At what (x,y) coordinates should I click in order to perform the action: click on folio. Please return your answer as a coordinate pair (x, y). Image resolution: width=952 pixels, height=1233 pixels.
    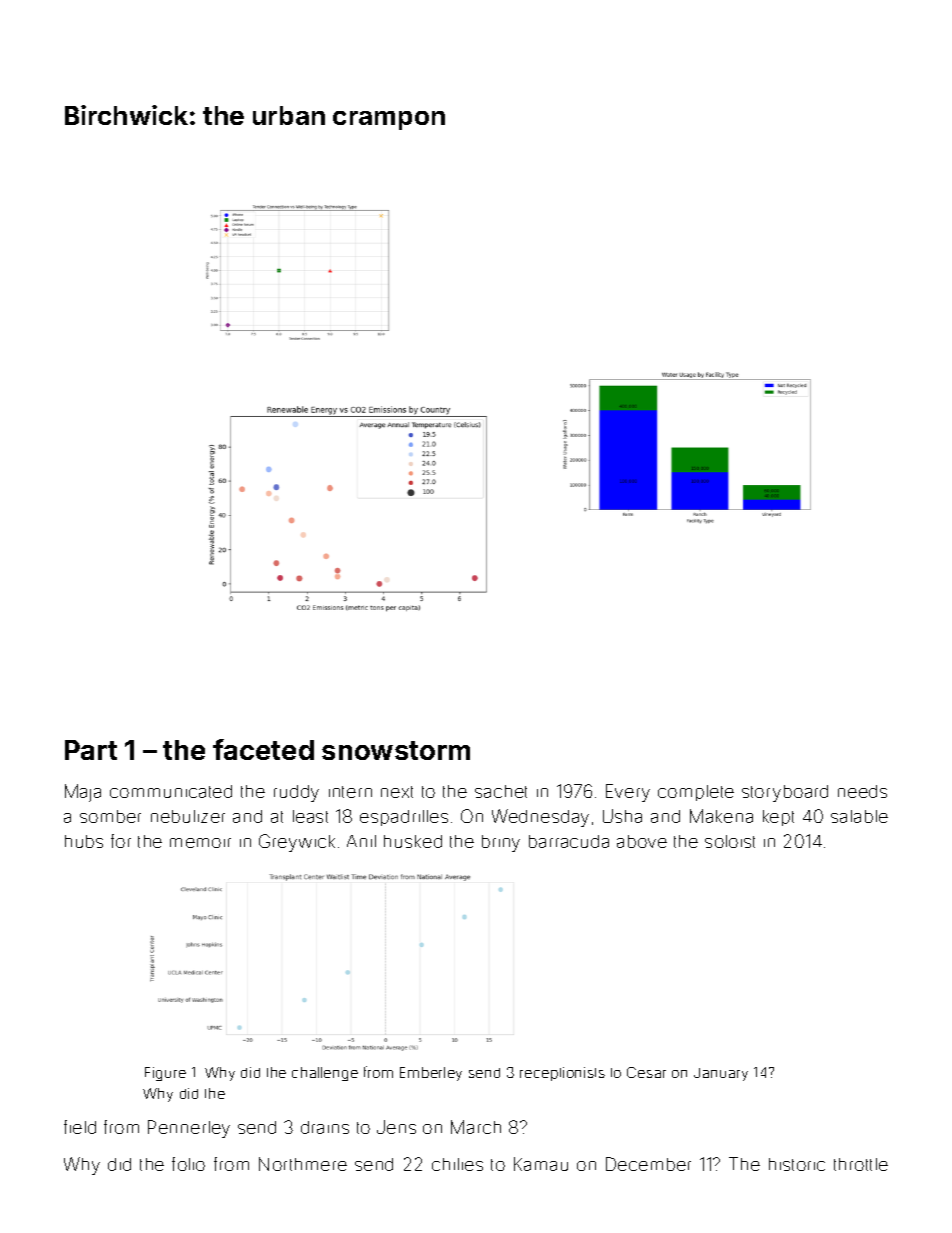
    Looking at the image, I should click on (188, 1164).
